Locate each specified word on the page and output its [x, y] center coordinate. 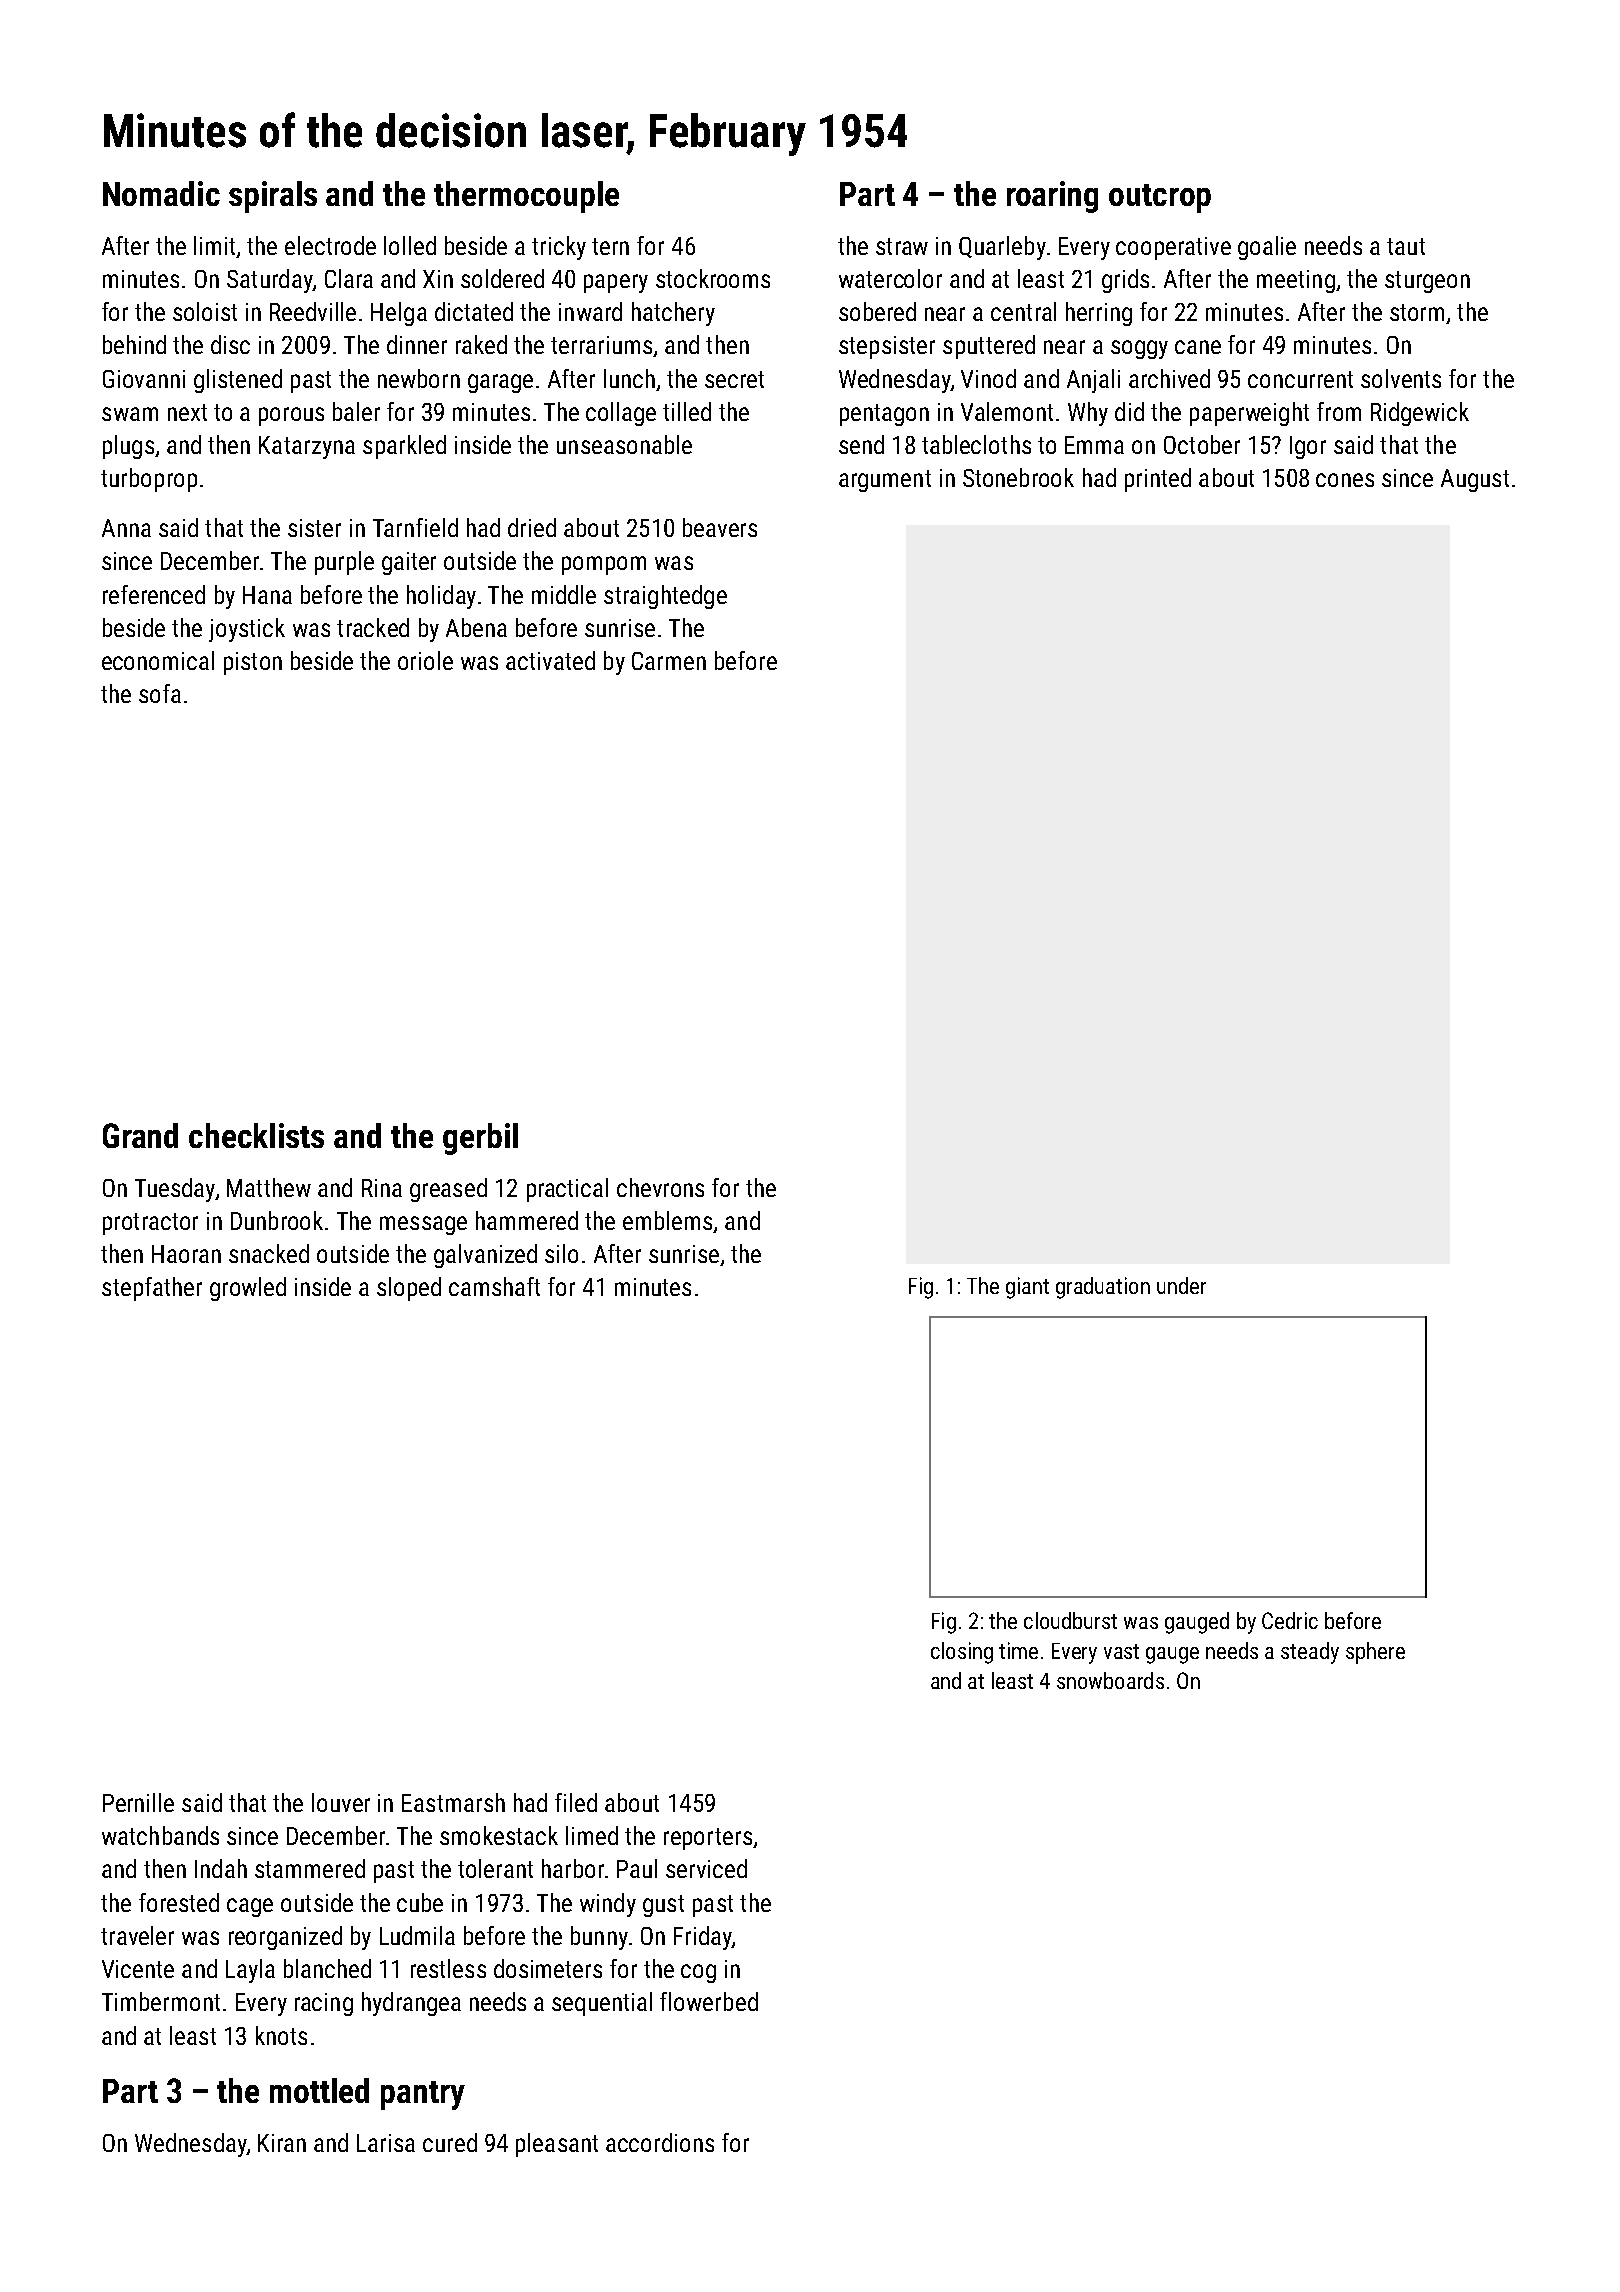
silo [561, 1253]
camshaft [494, 1286]
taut [1406, 246]
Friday [703, 1938]
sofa [160, 693]
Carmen [669, 661]
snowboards [1110, 1680]
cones [1345, 480]
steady [1310, 1653]
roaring [1052, 197]
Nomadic [161, 193]
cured [450, 2142]
